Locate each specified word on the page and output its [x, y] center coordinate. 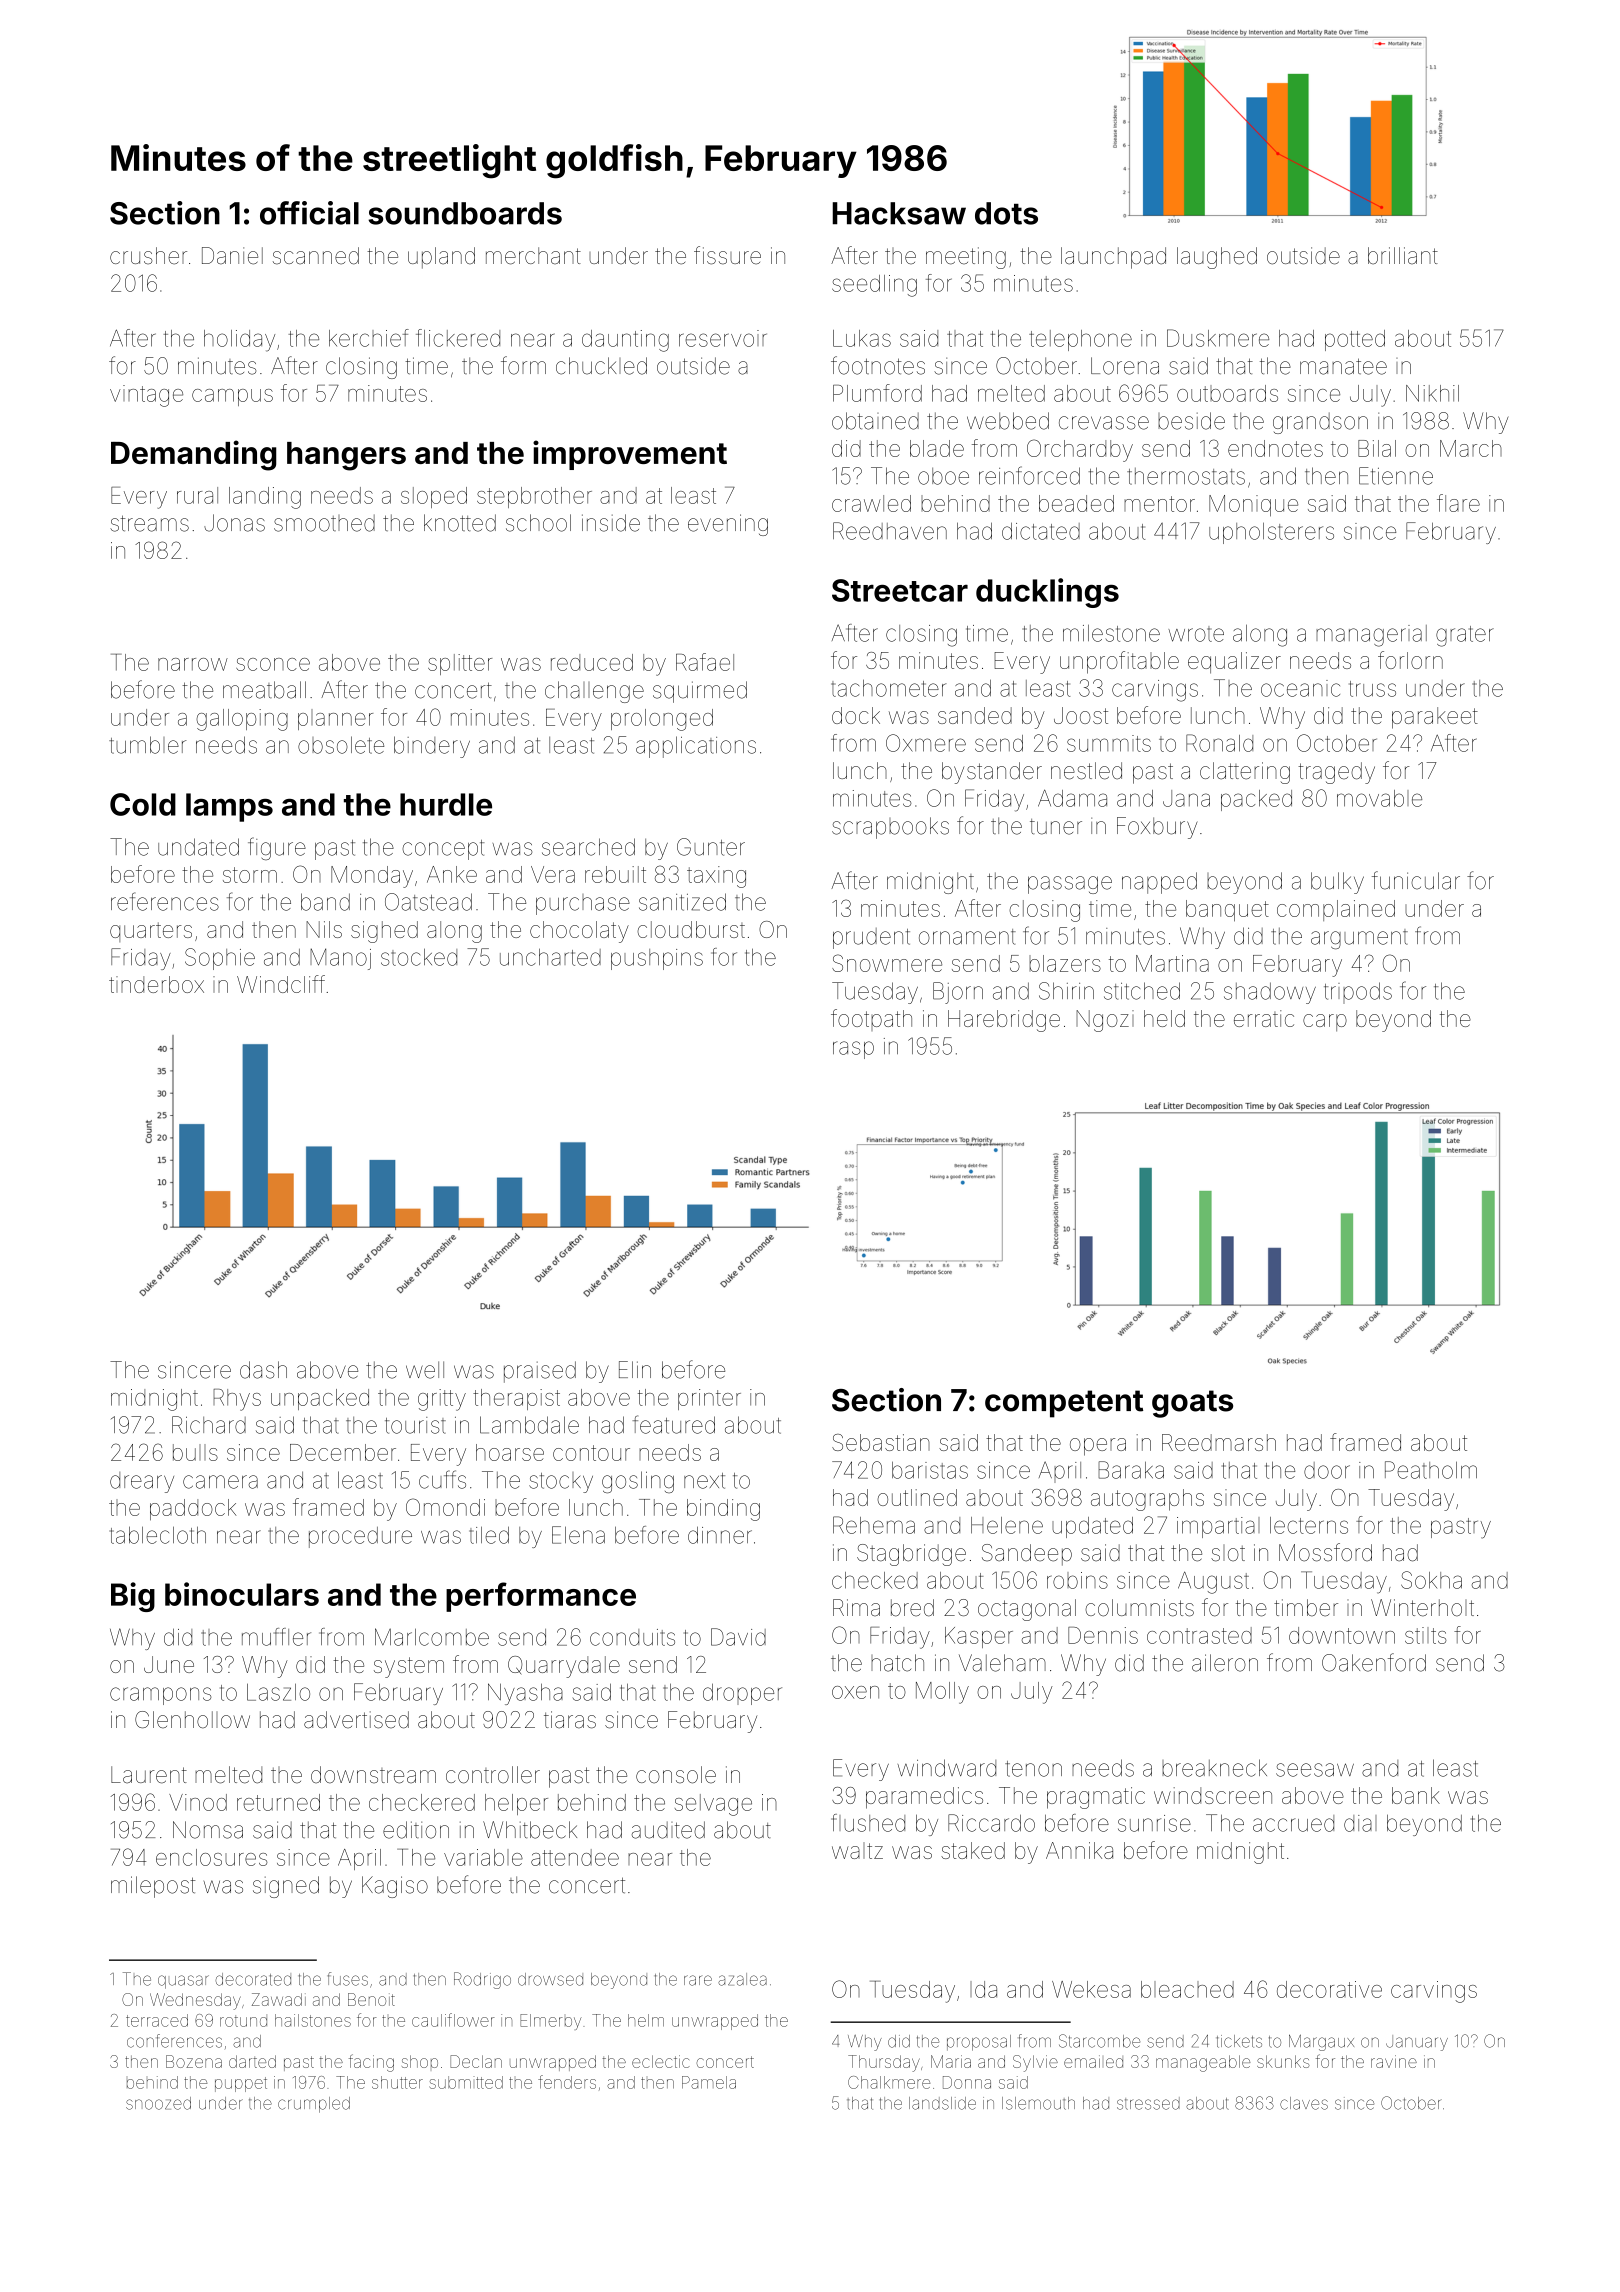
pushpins [657, 959]
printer [709, 1399]
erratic [1264, 1018]
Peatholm [1431, 1470]
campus [232, 397]
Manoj [340, 959]
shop [420, 2061]
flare [1458, 503]
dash [263, 1370]
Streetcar [900, 590]
